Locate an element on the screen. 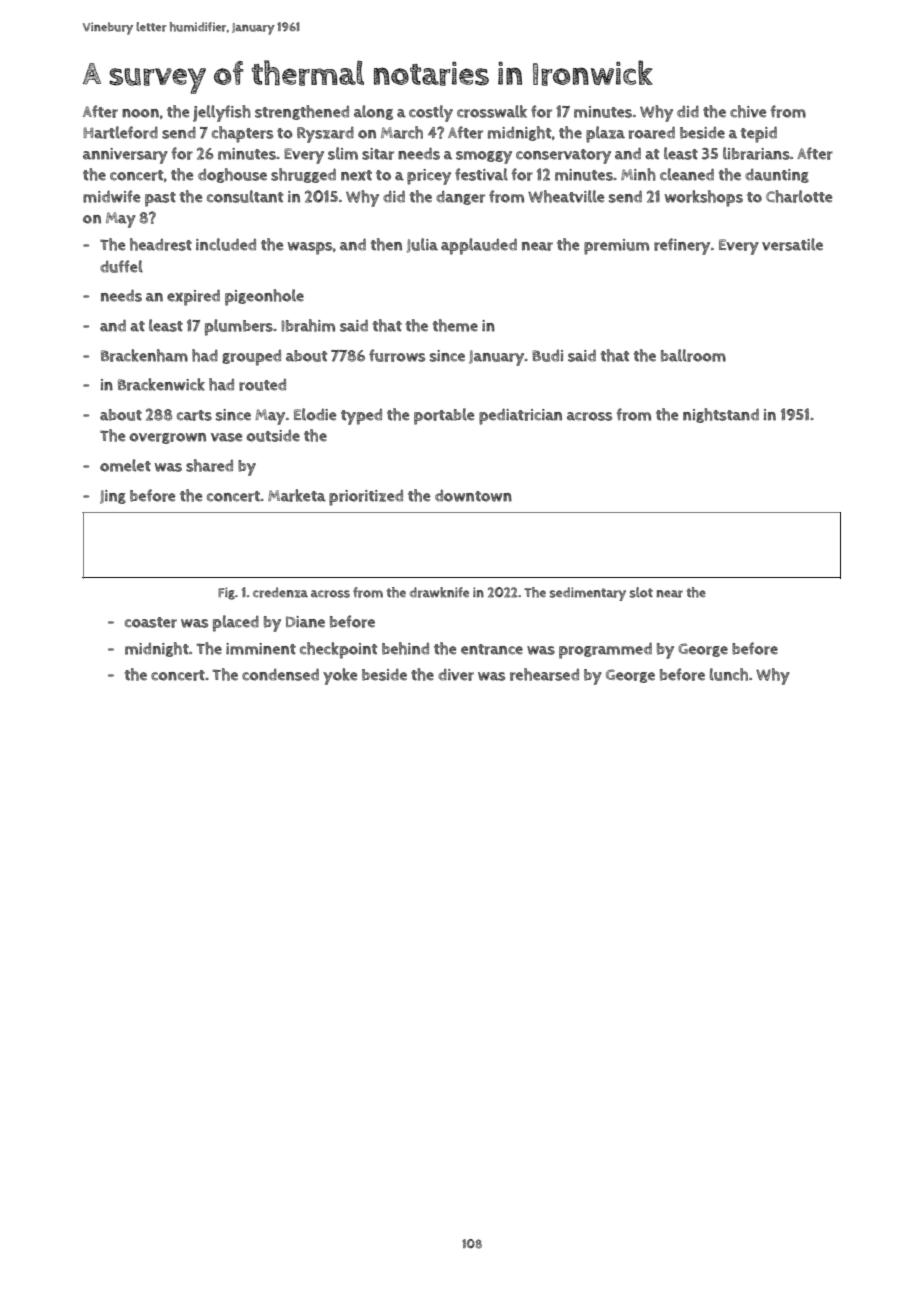  jellyfish is located at coordinates (222, 113).
